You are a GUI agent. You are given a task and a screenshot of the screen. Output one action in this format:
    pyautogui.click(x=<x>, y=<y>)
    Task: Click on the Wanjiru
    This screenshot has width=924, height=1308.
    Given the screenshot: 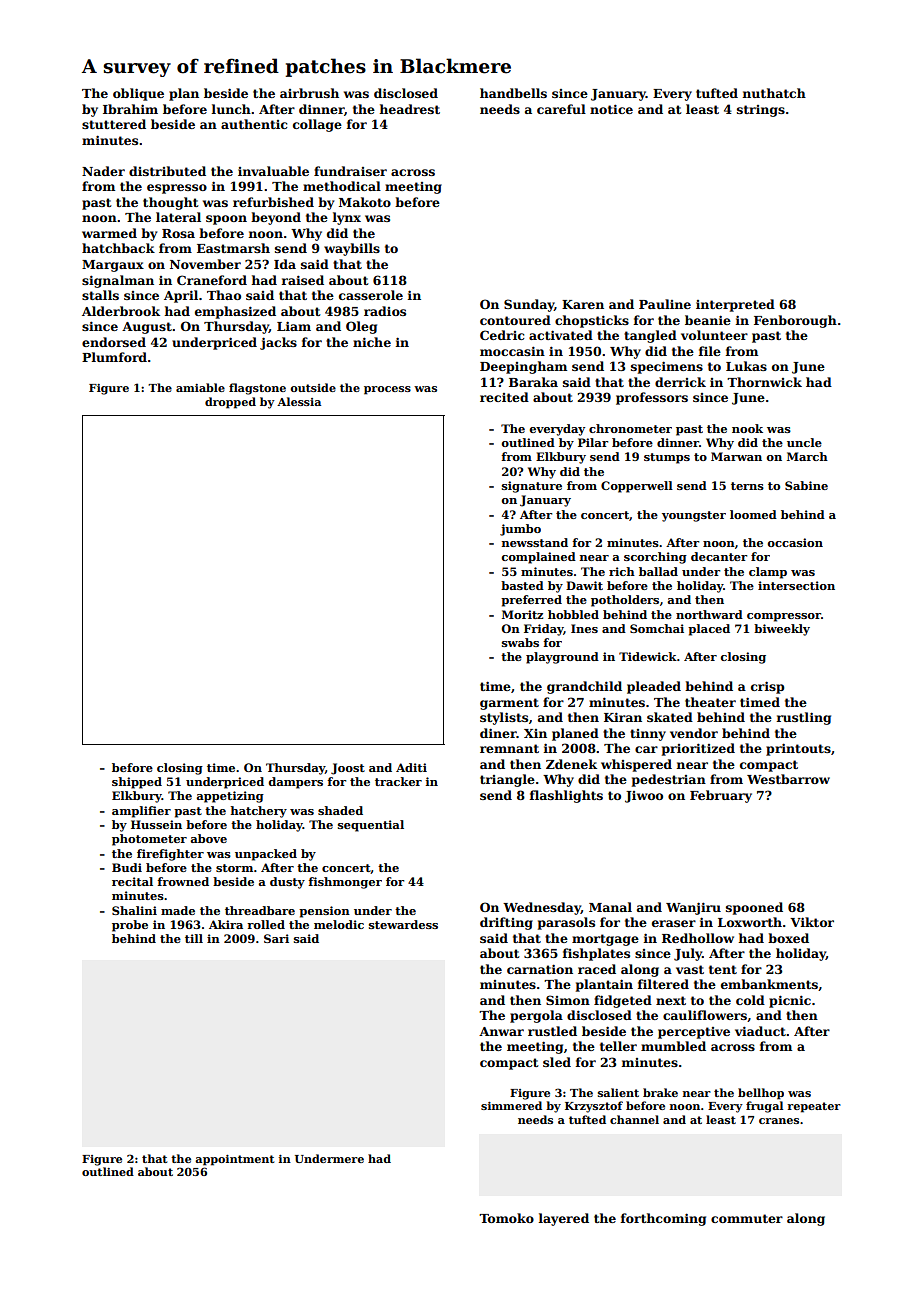 What is the action you would take?
    pyautogui.click(x=693, y=908)
